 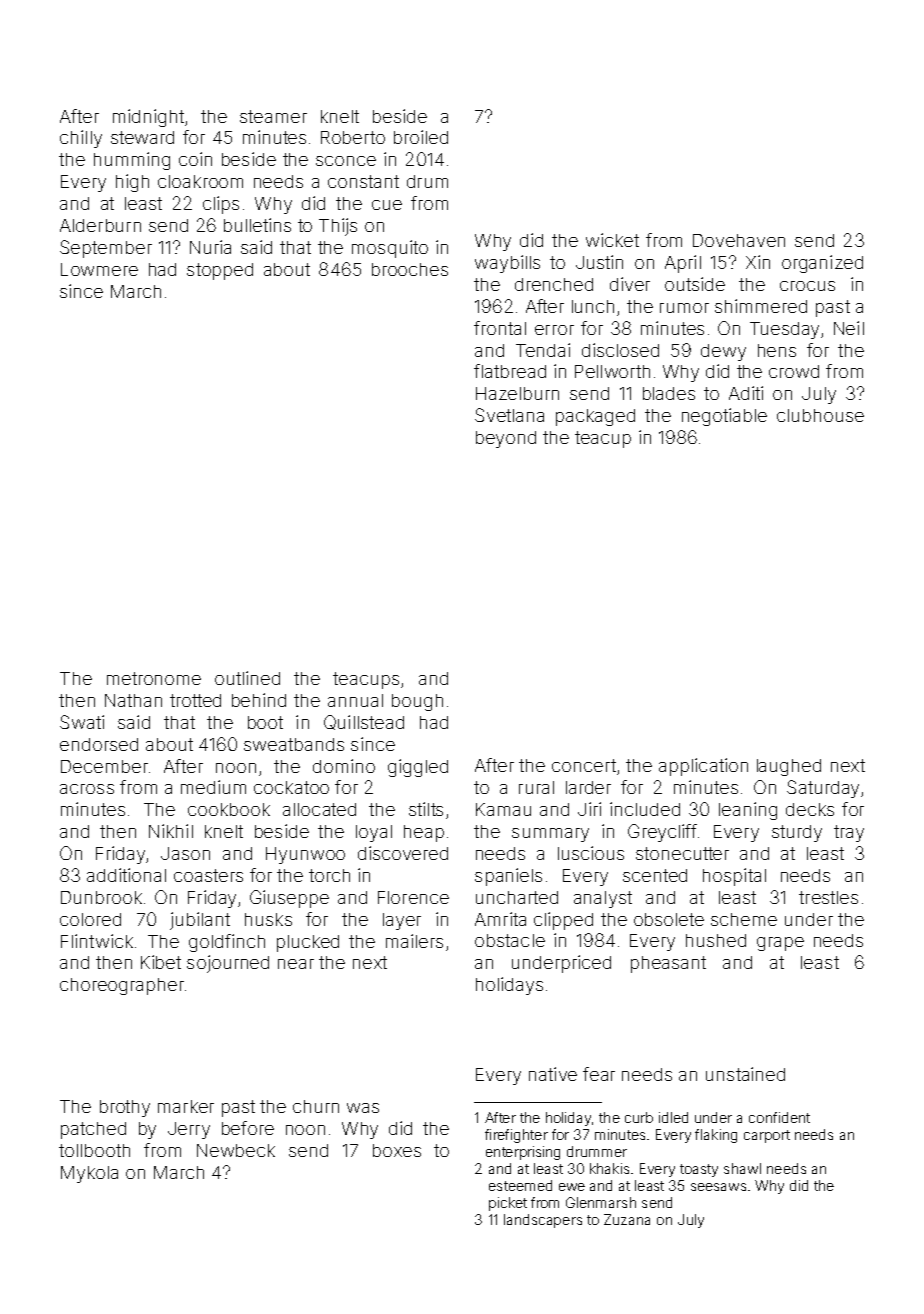 What do you see at coordinates (684, 308) in the screenshot?
I see `rumor` at bounding box center [684, 308].
